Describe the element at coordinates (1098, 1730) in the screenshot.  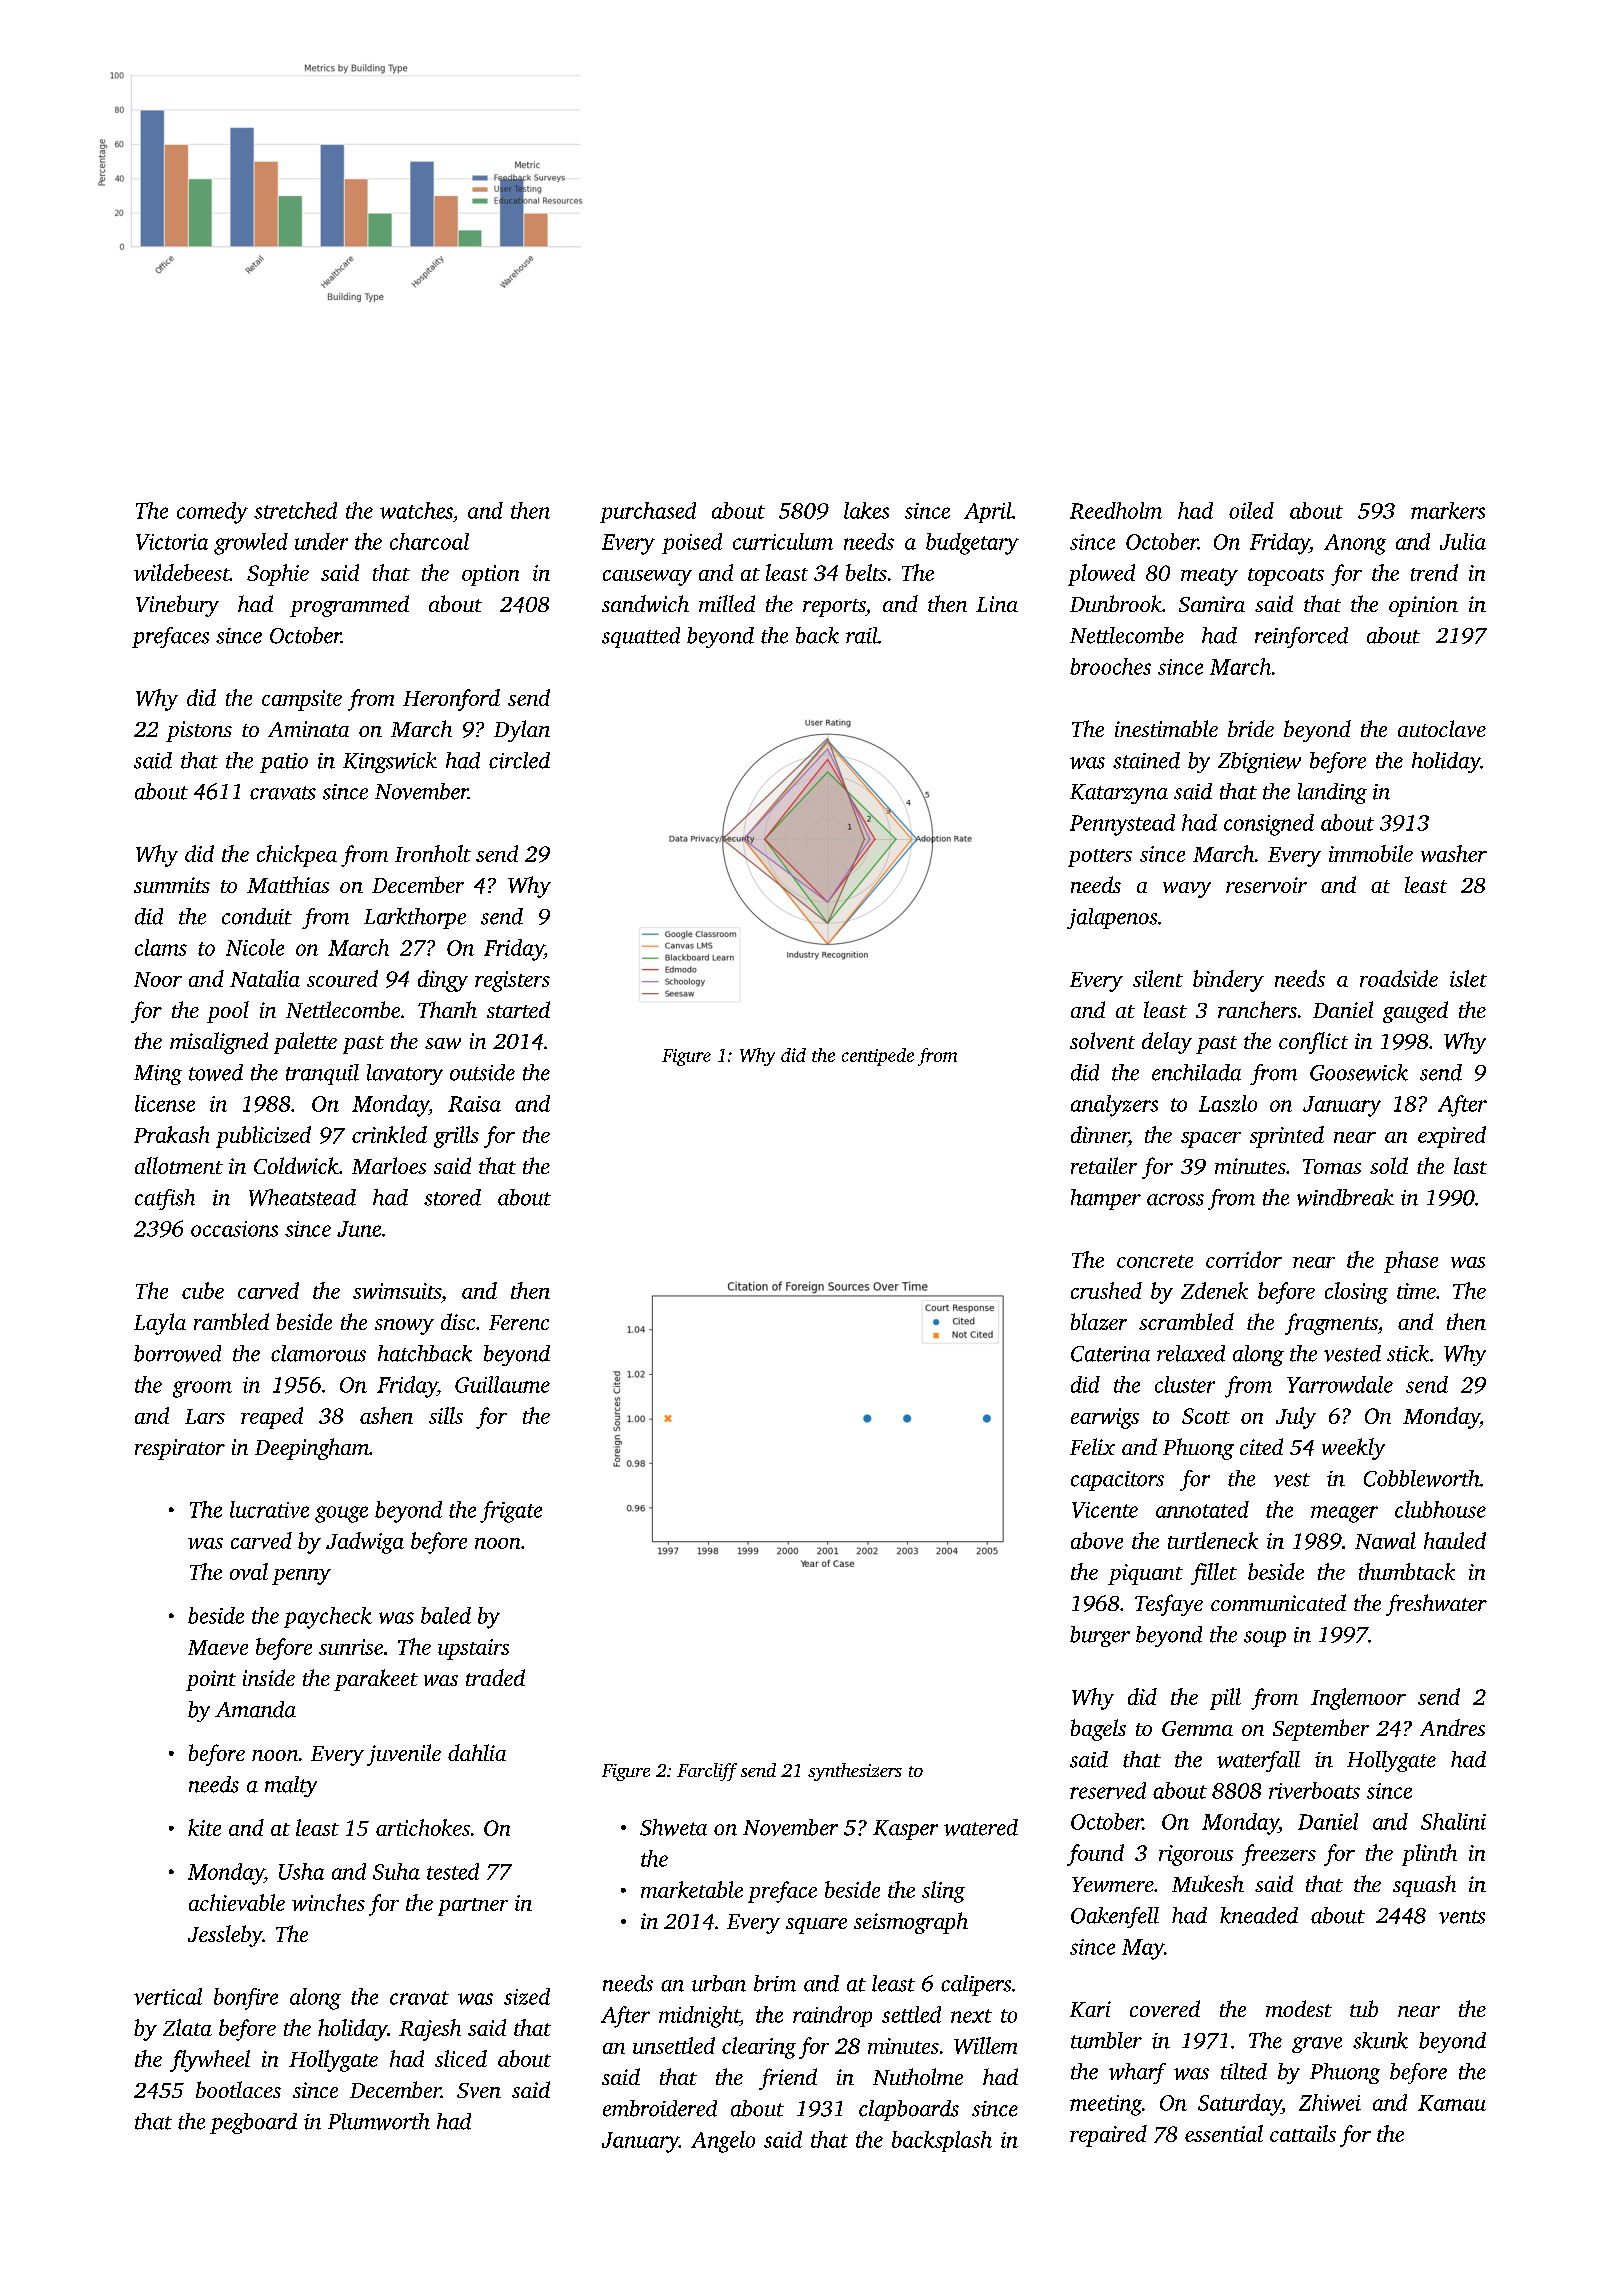
I see `bagels` at that location.
